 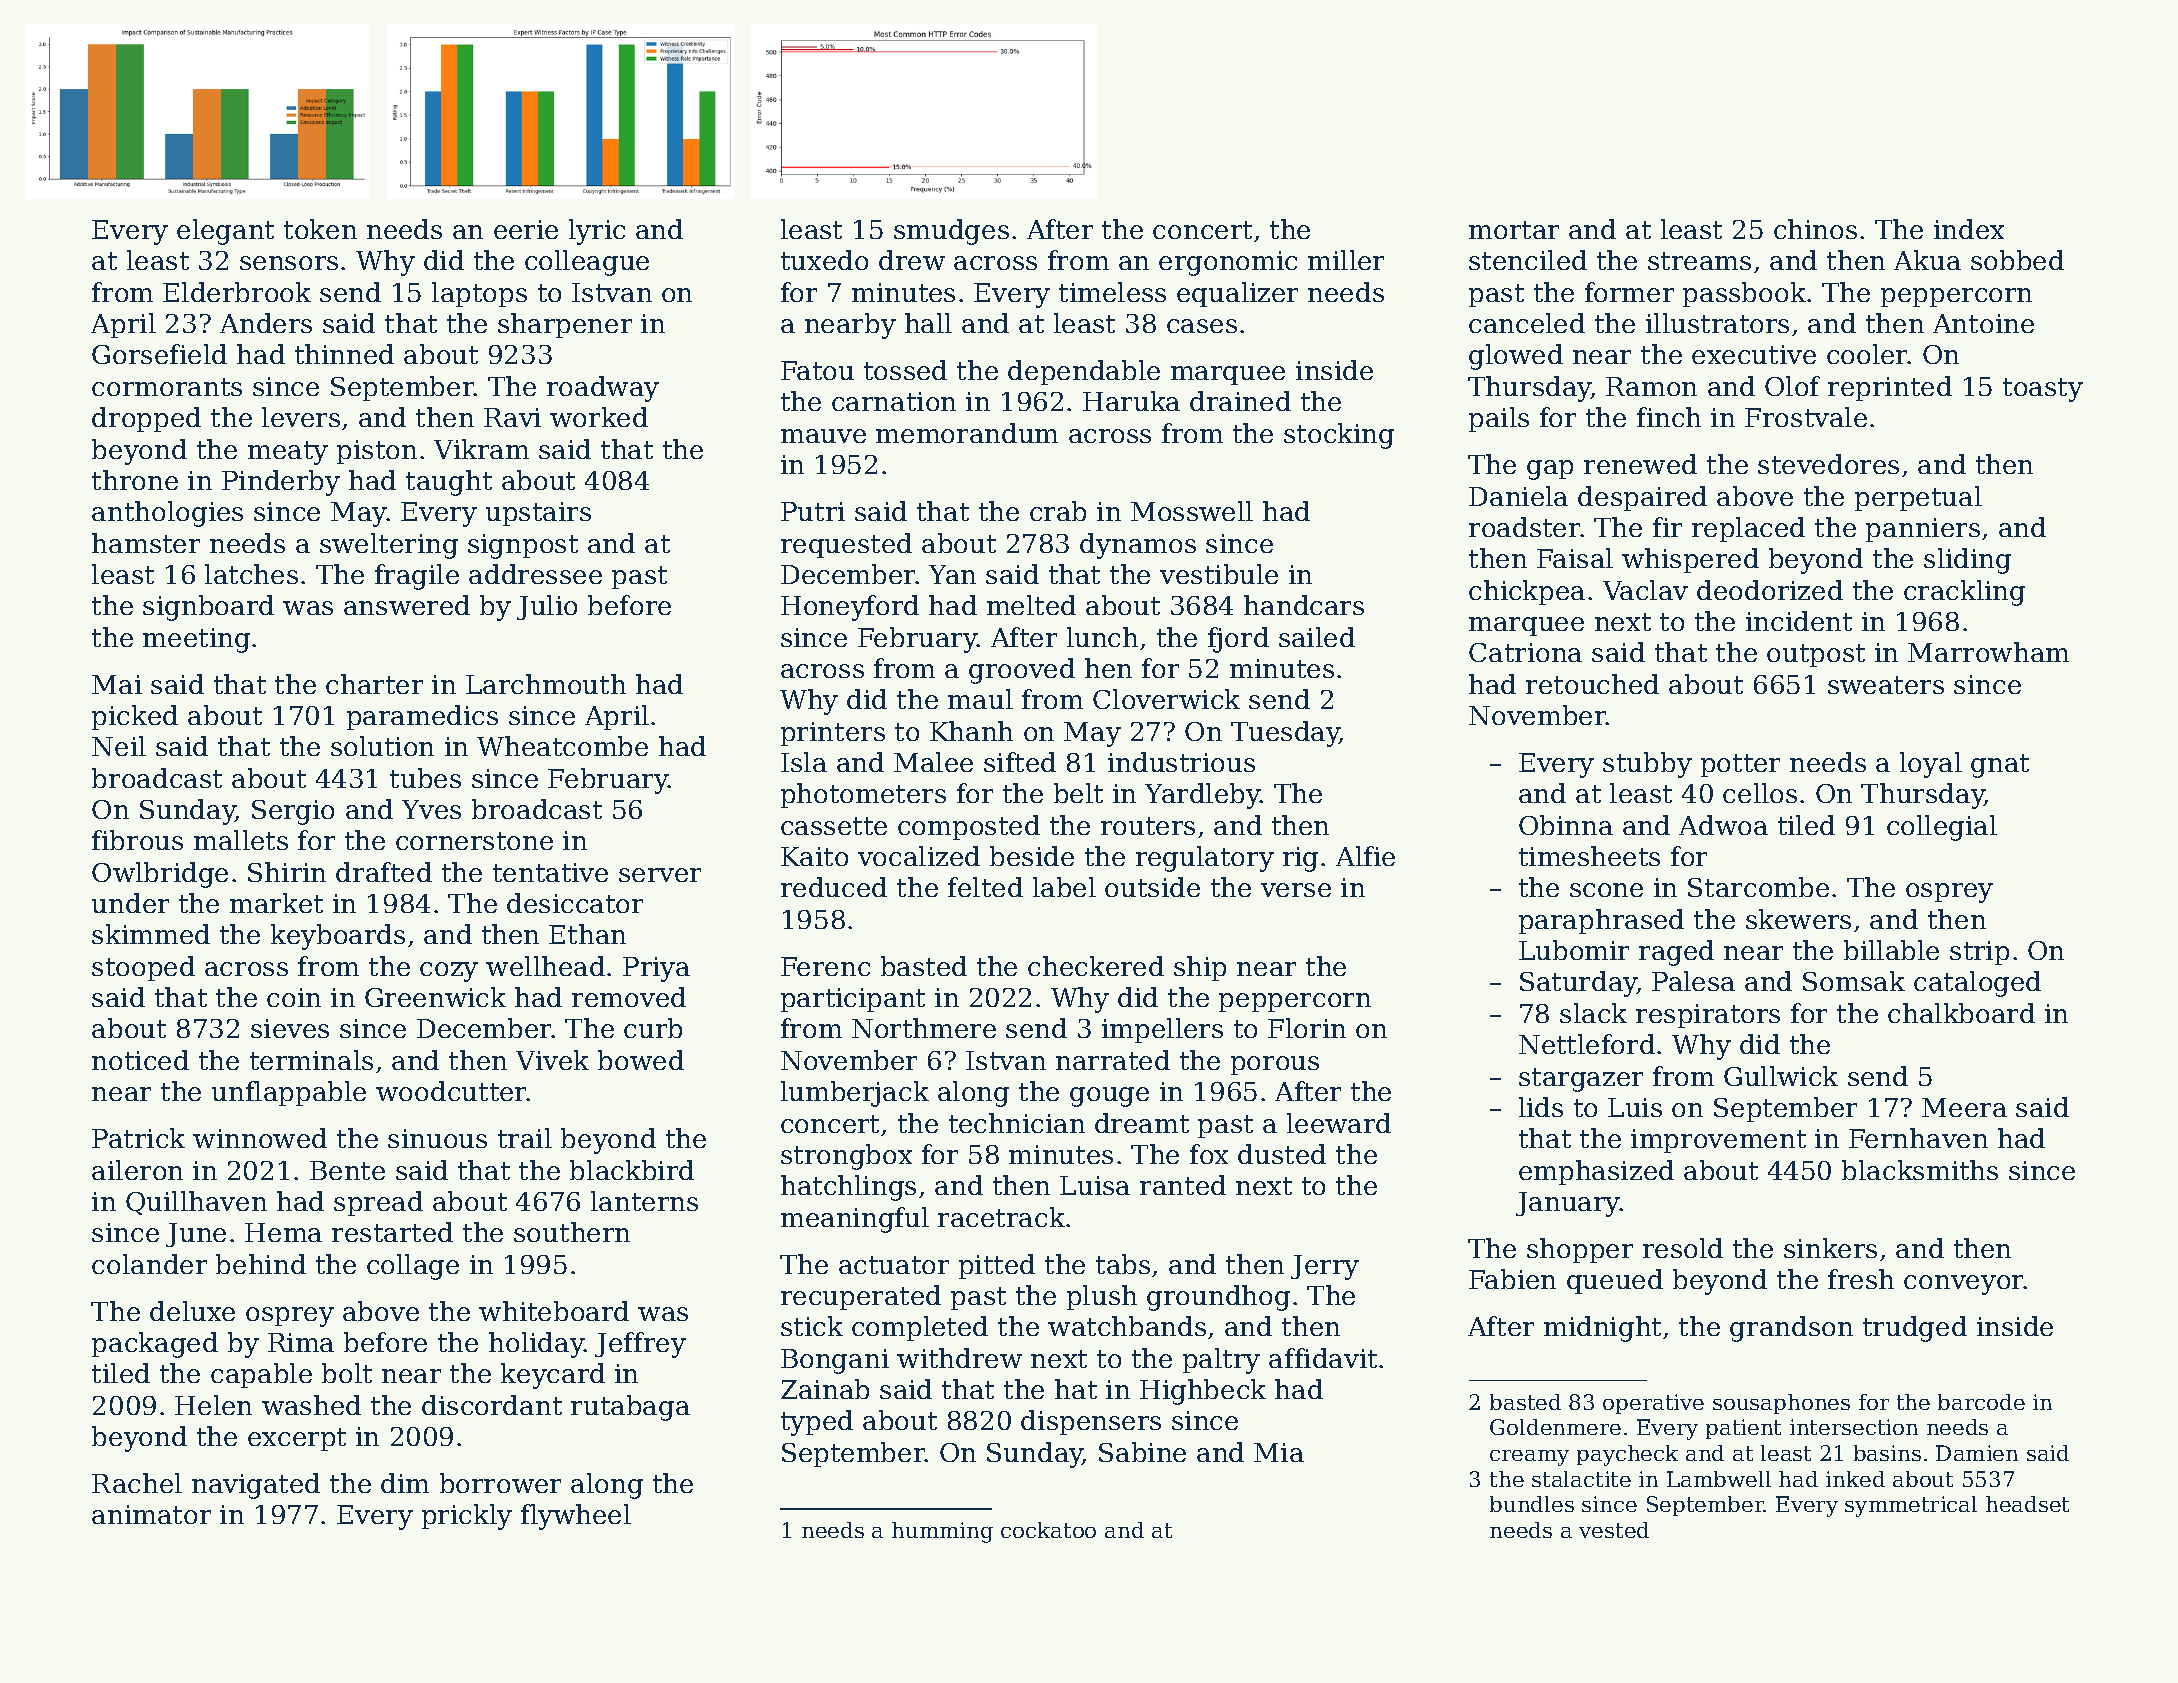 I want to click on grooved, so click(x=1022, y=671).
